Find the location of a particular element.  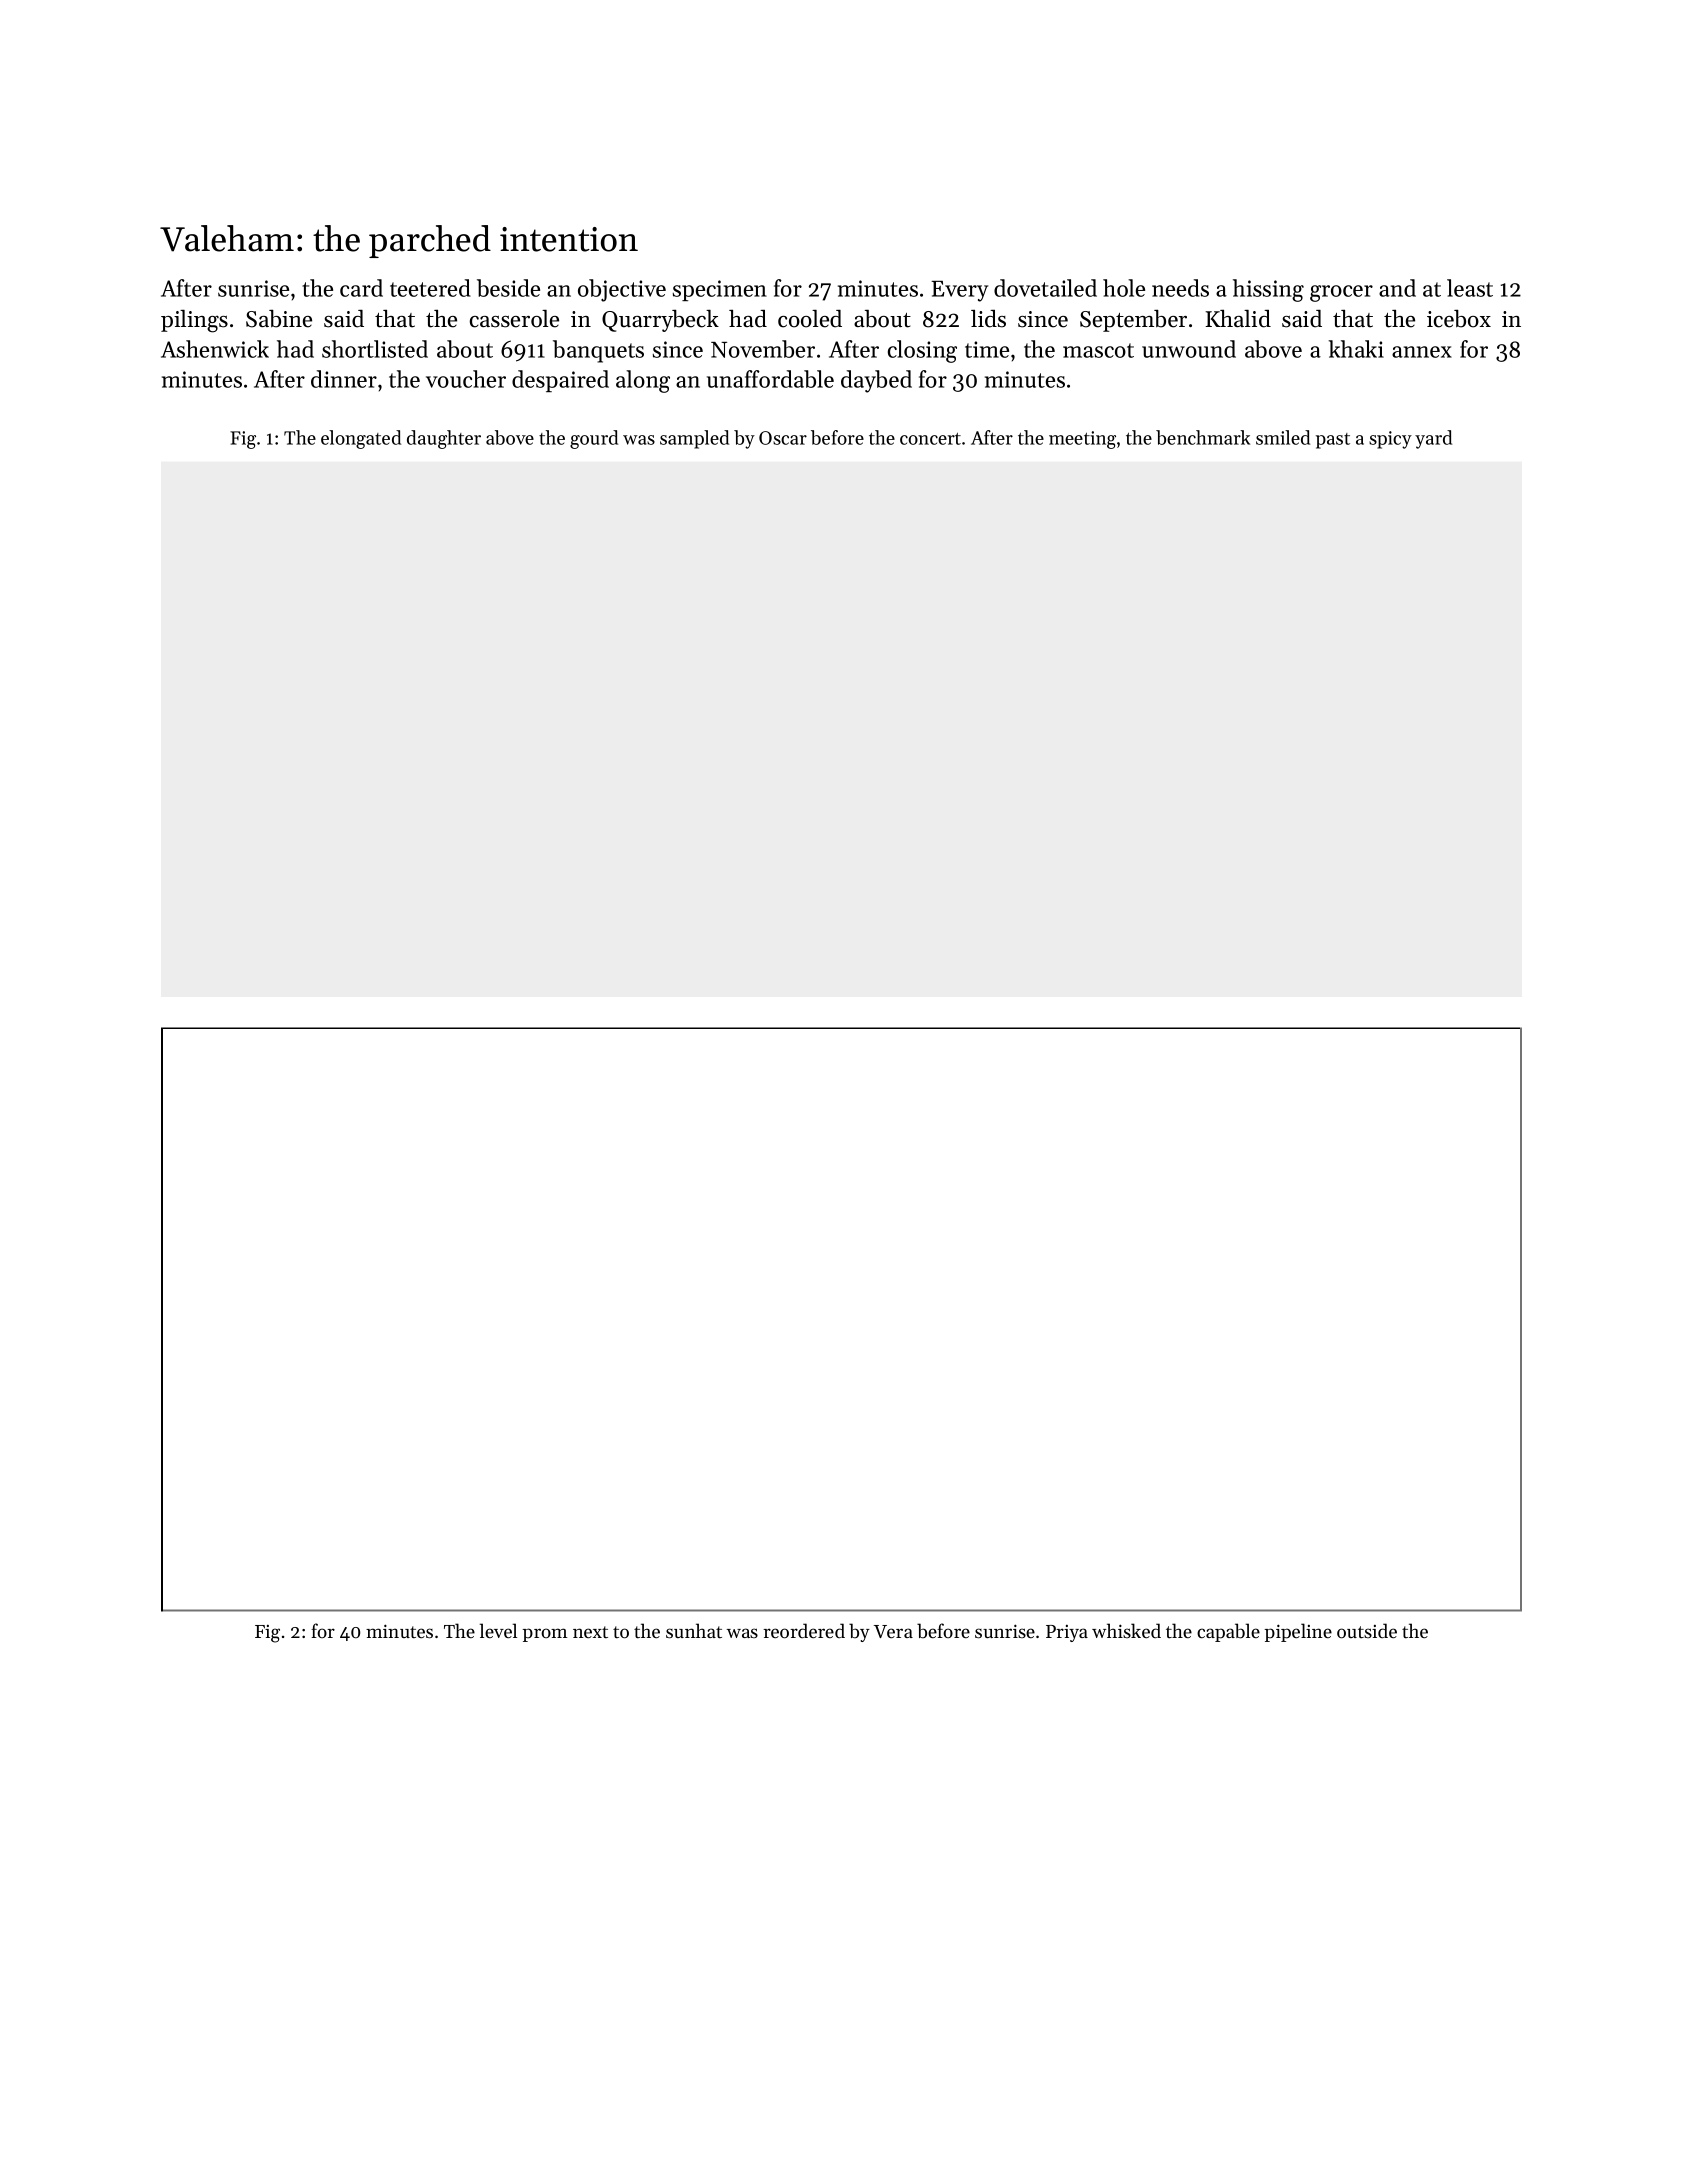

elongated is located at coordinates (361, 439).
